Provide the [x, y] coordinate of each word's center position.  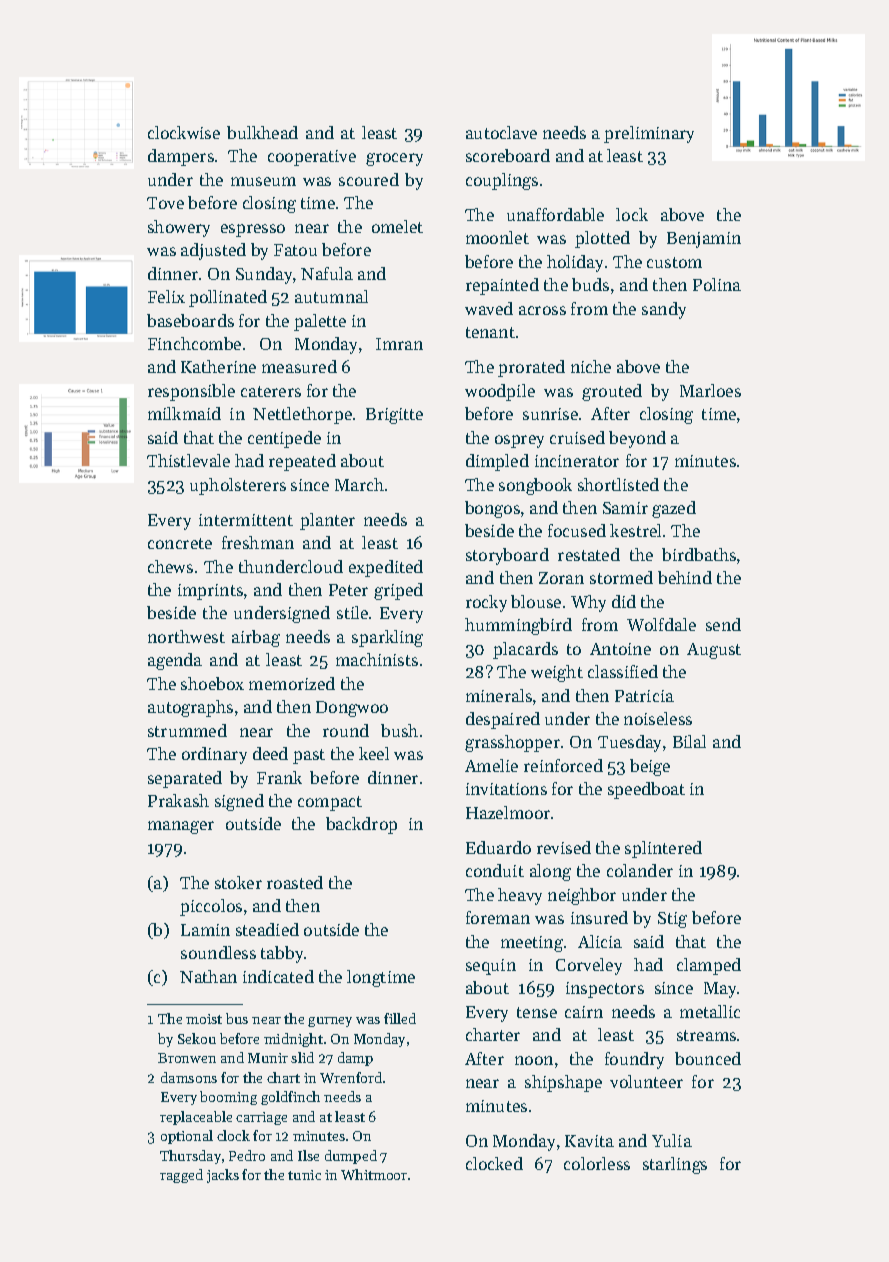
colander [640, 870]
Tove [165, 203]
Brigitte [394, 416]
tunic [304, 1175]
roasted [295, 882]
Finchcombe [194, 343]
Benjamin [704, 240]
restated [589, 554]
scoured [369, 179]
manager [181, 827]
